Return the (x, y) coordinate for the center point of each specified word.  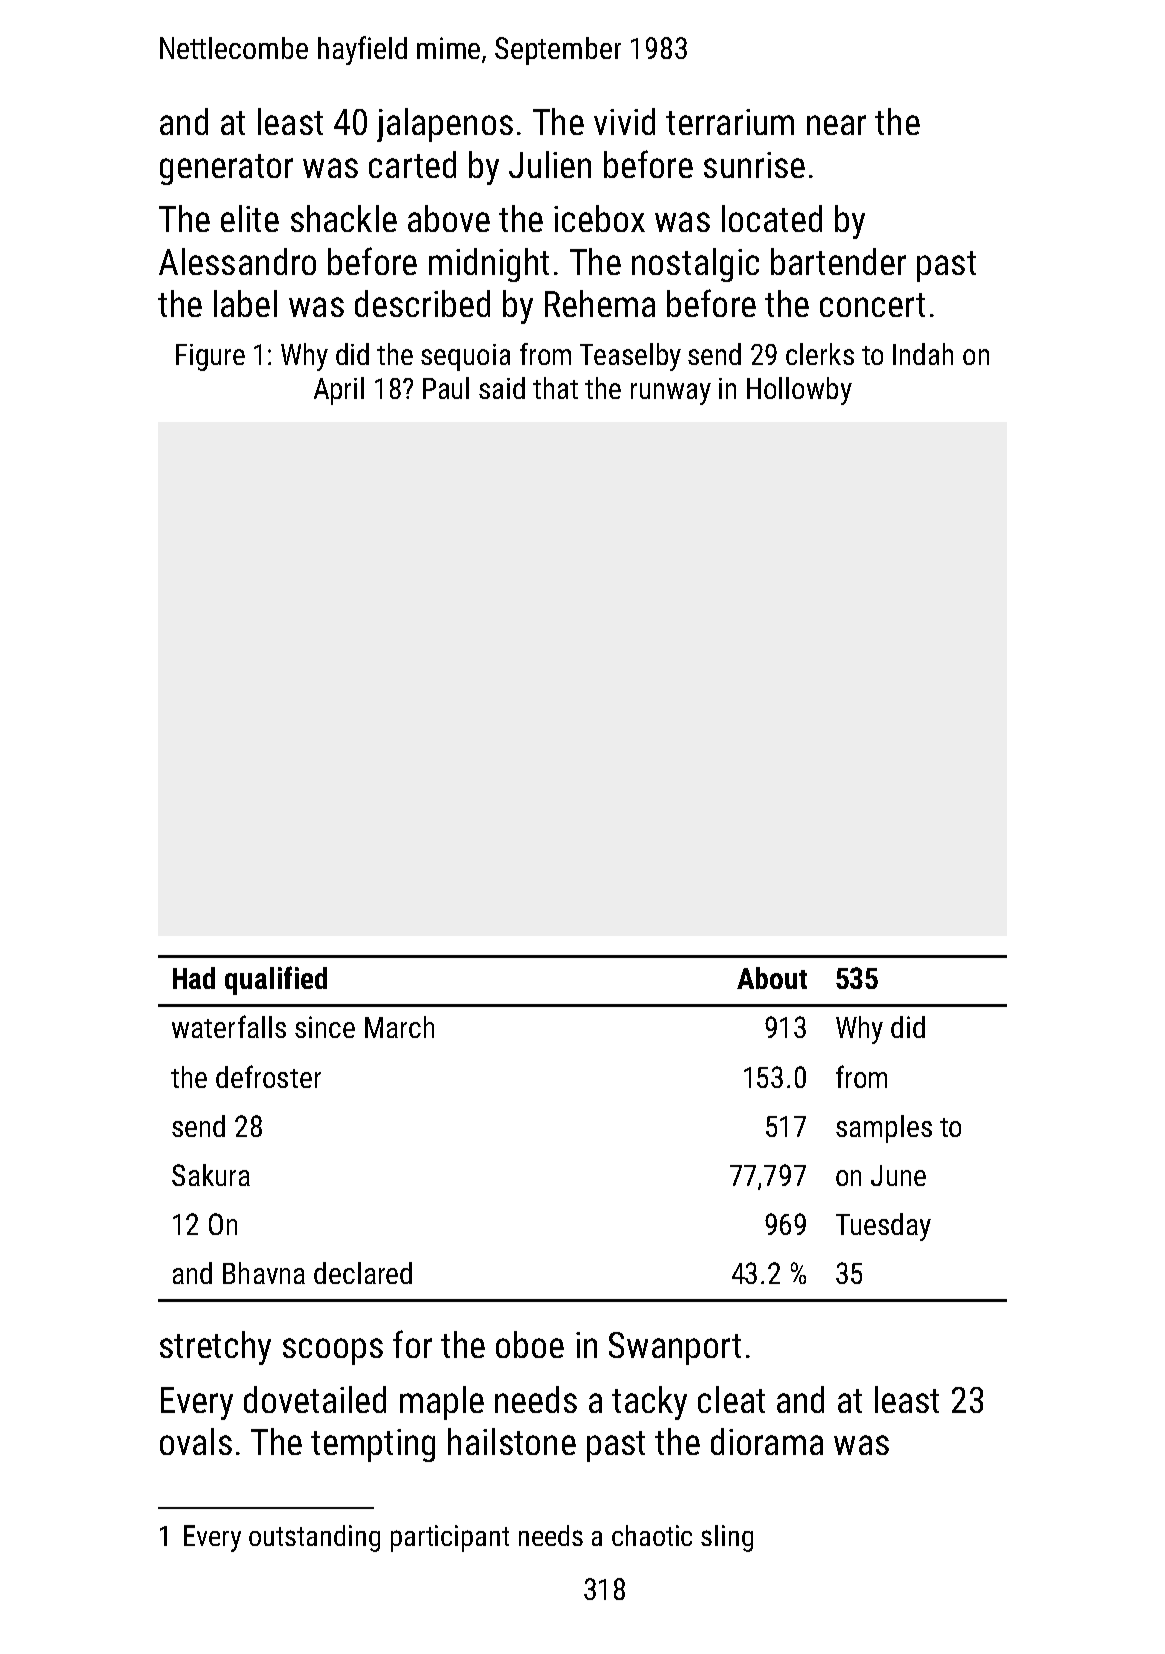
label (245, 303)
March (399, 1027)
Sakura (211, 1175)
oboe (530, 1344)
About (772, 978)
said (502, 388)
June (898, 1175)
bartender (838, 261)
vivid (624, 121)
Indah (923, 354)
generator (226, 169)
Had (194, 978)
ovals (196, 1441)
